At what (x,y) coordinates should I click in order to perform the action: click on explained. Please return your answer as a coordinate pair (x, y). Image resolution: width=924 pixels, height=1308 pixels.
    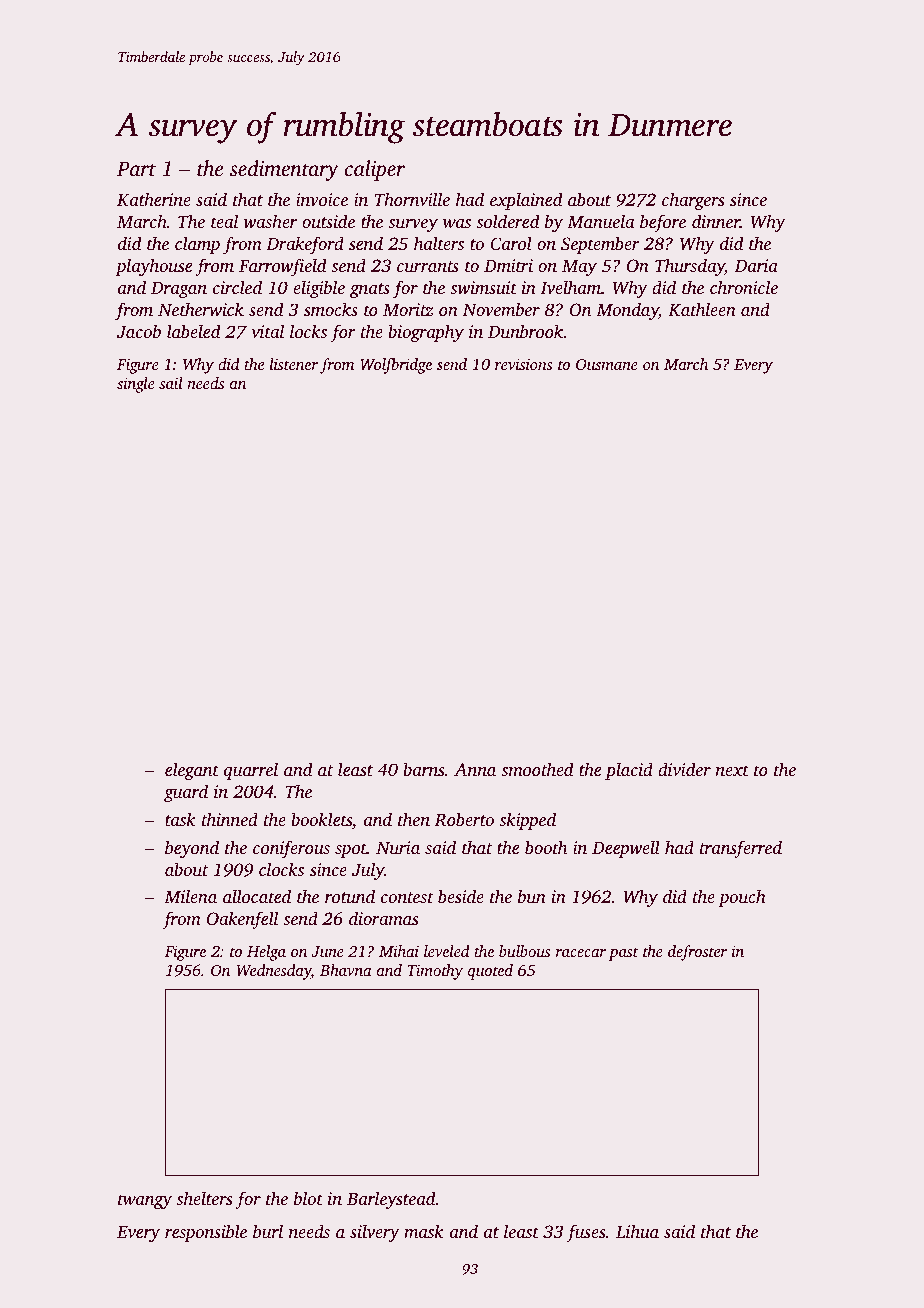
    Looking at the image, I should click on (526, 201).
